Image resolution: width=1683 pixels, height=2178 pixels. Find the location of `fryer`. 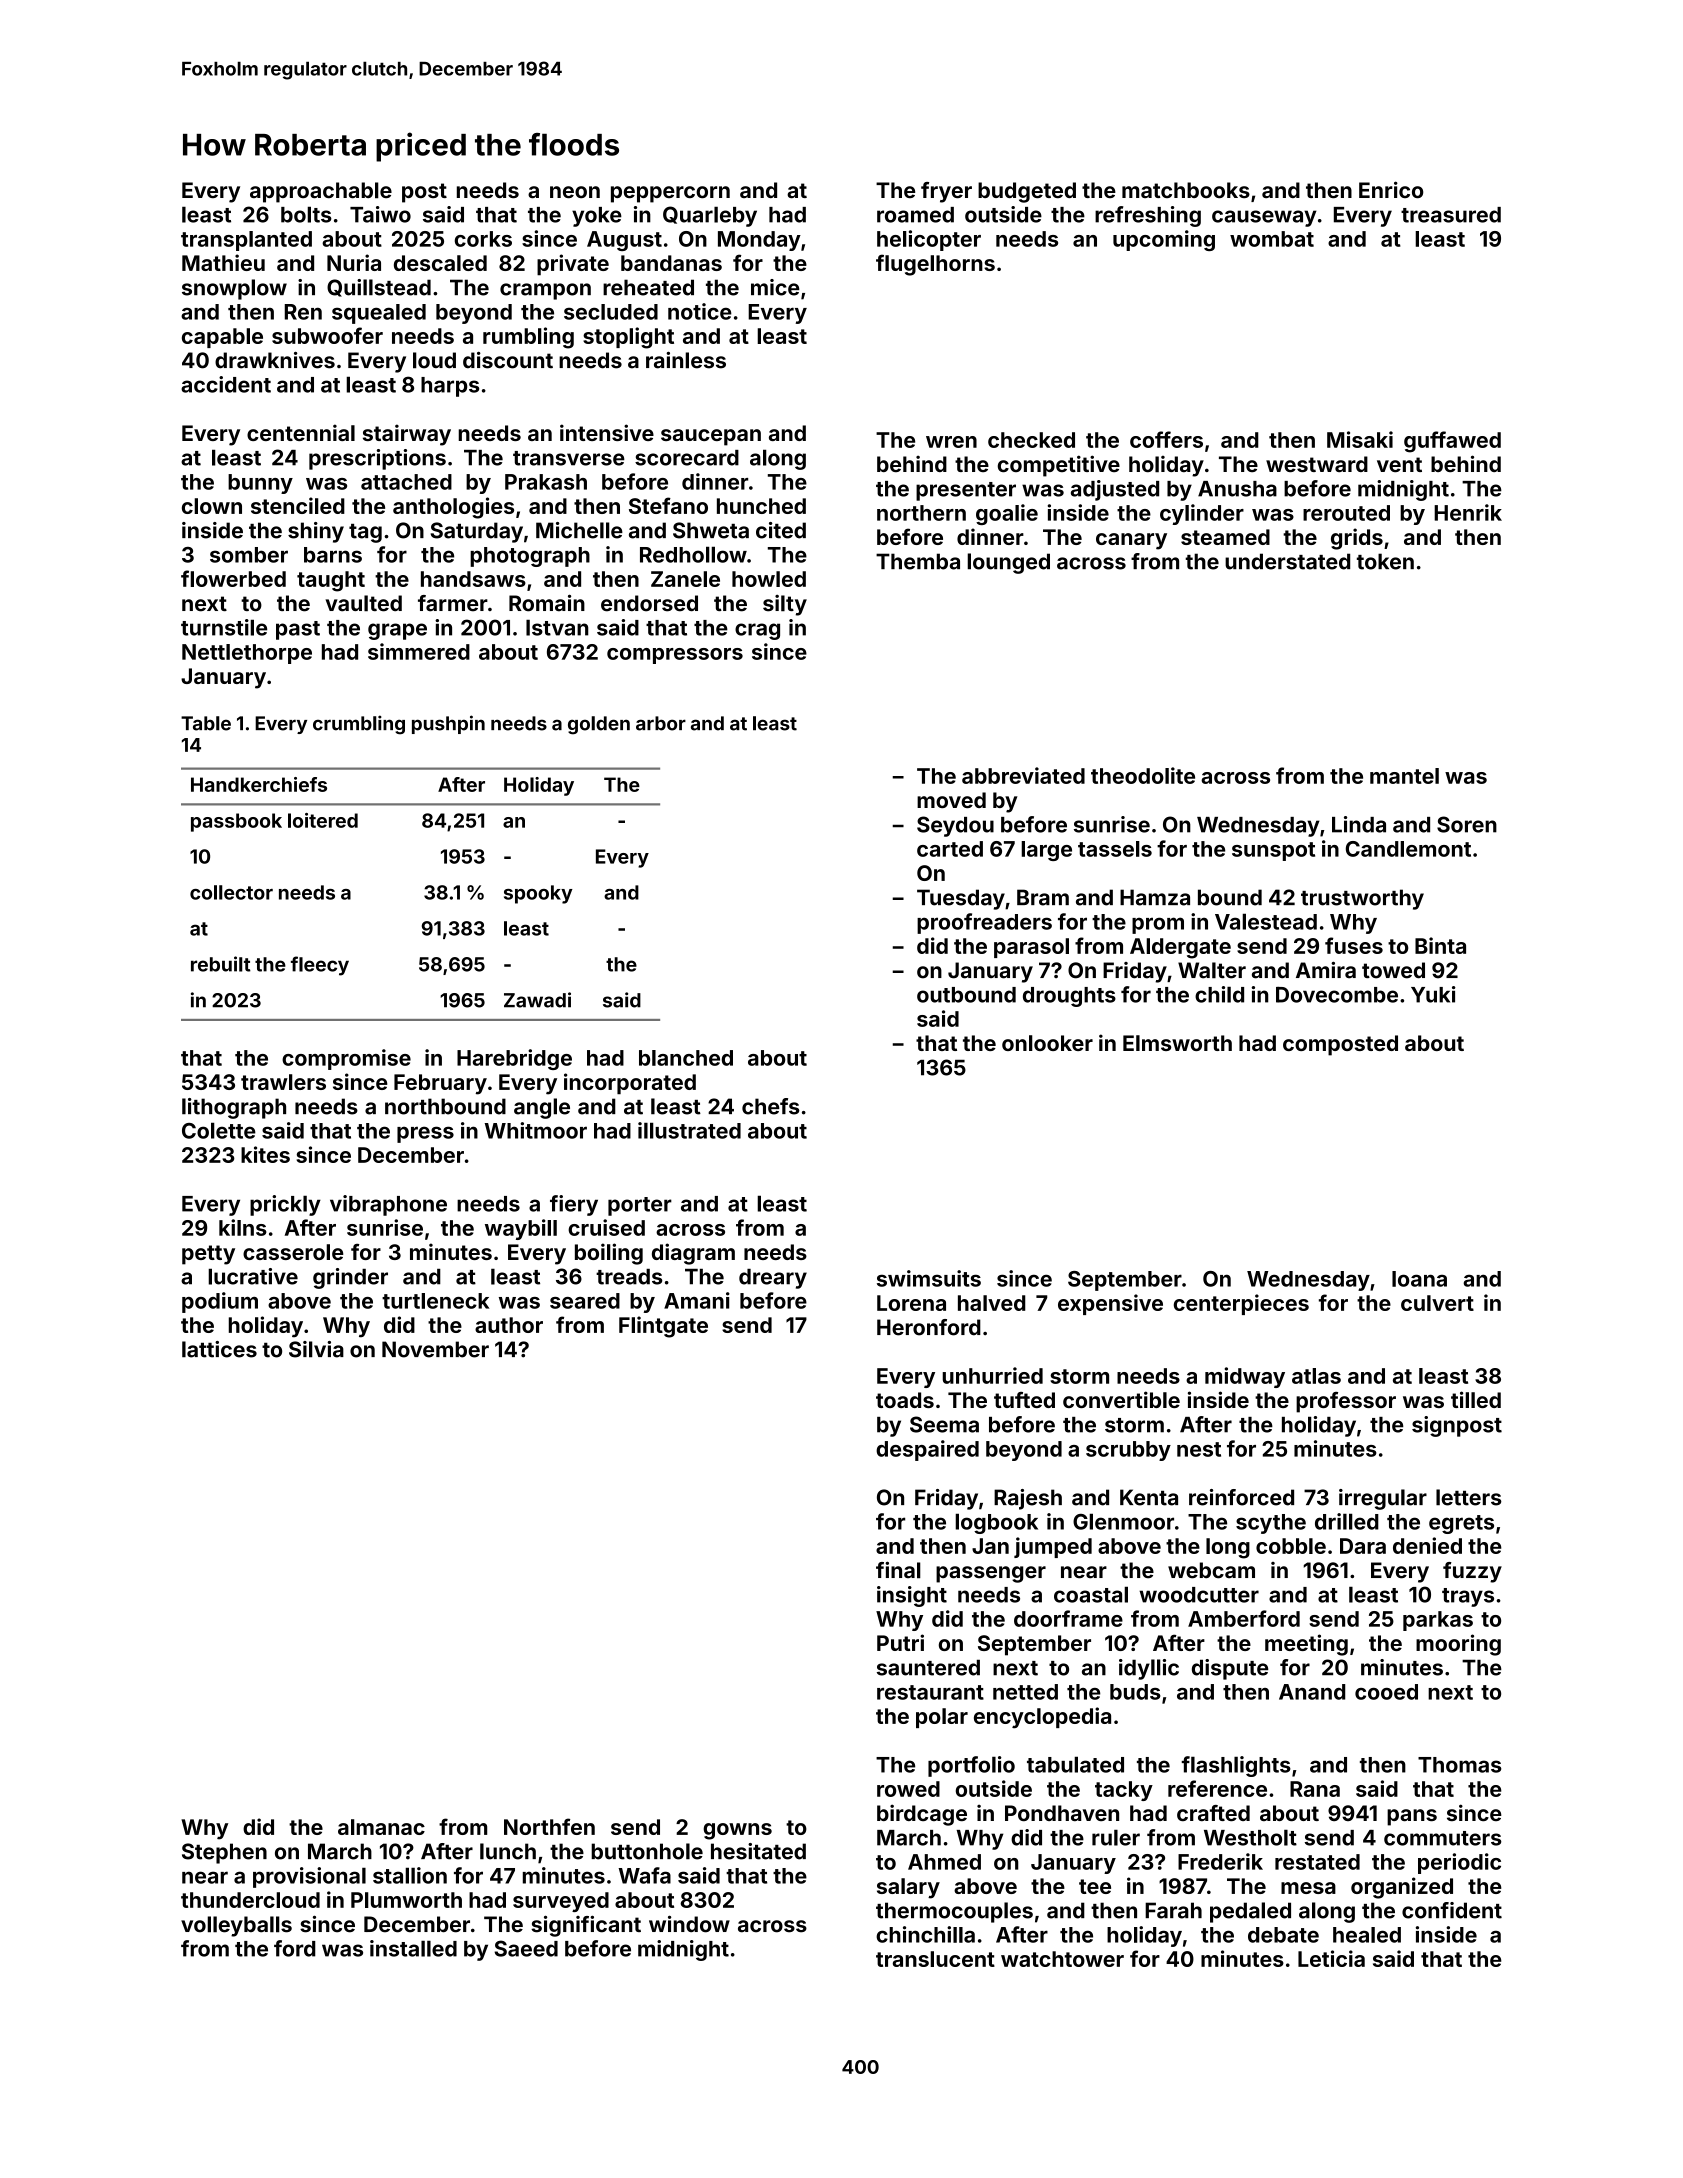

fryer is located at coordinates (946, 192).
